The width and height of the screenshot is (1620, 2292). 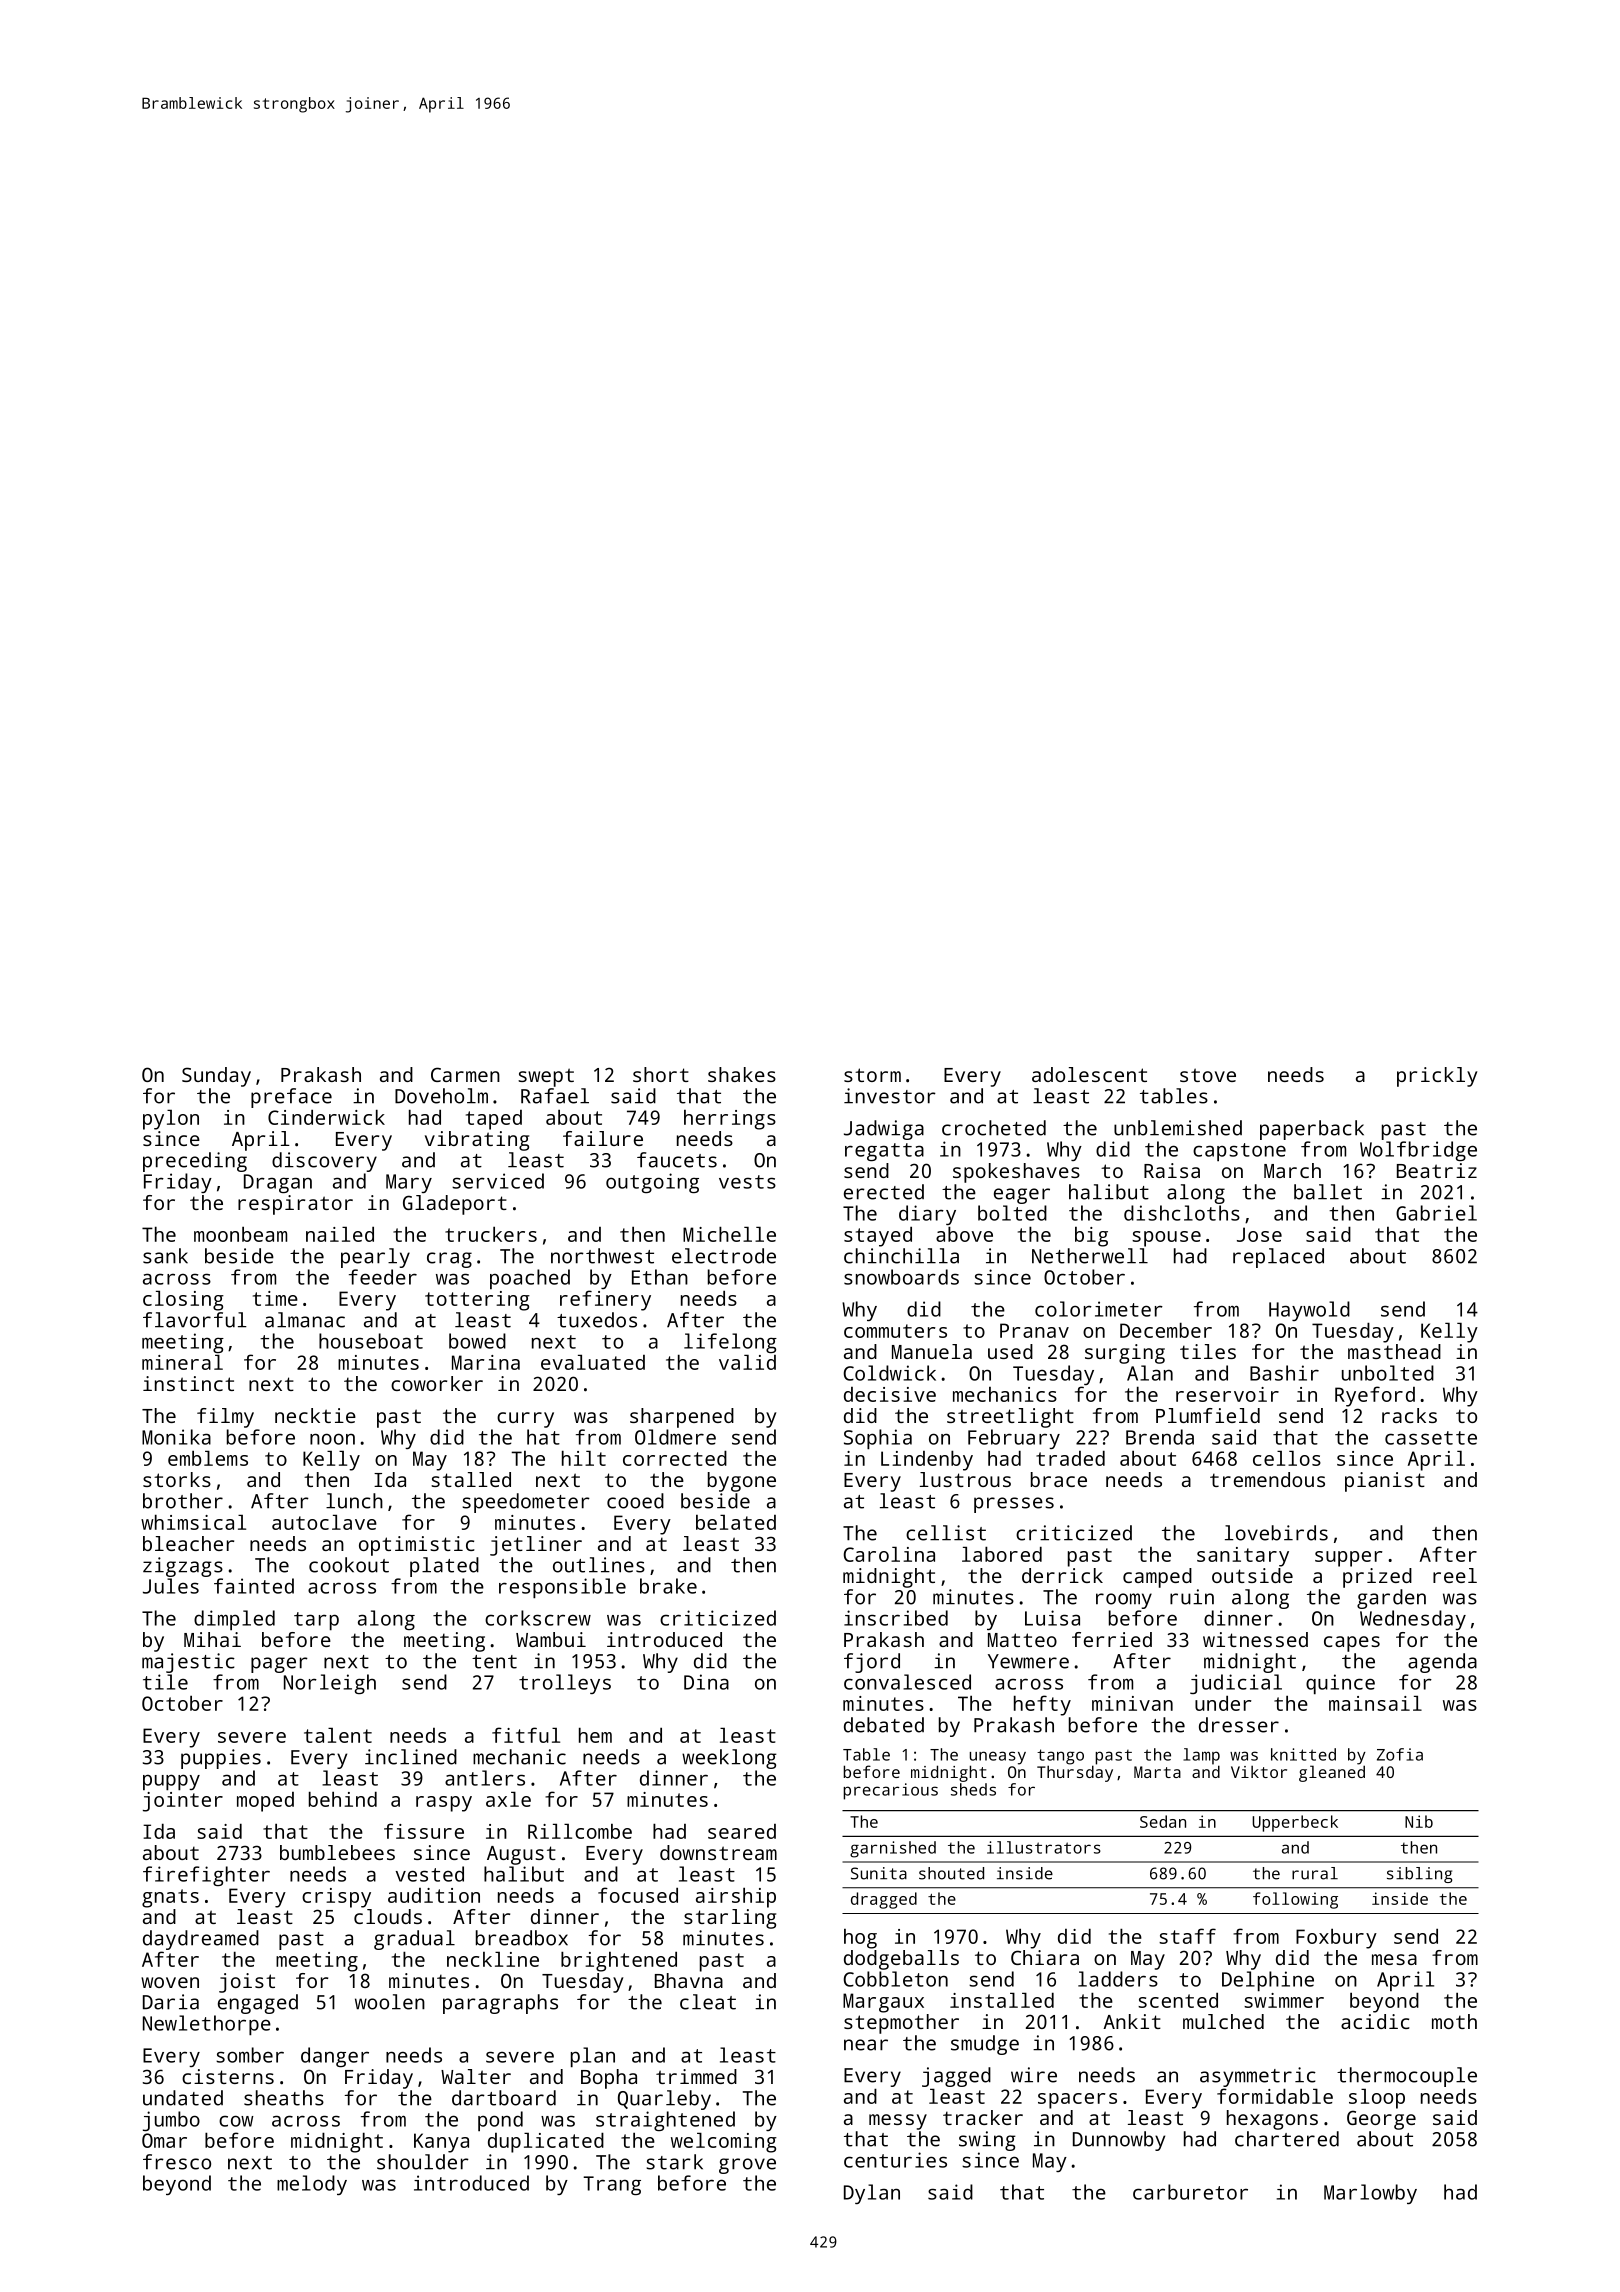 What do you see at coordinates (465, 1074) in the screenshot?
I see `Carmen` at bounding box center [465, 1074].
